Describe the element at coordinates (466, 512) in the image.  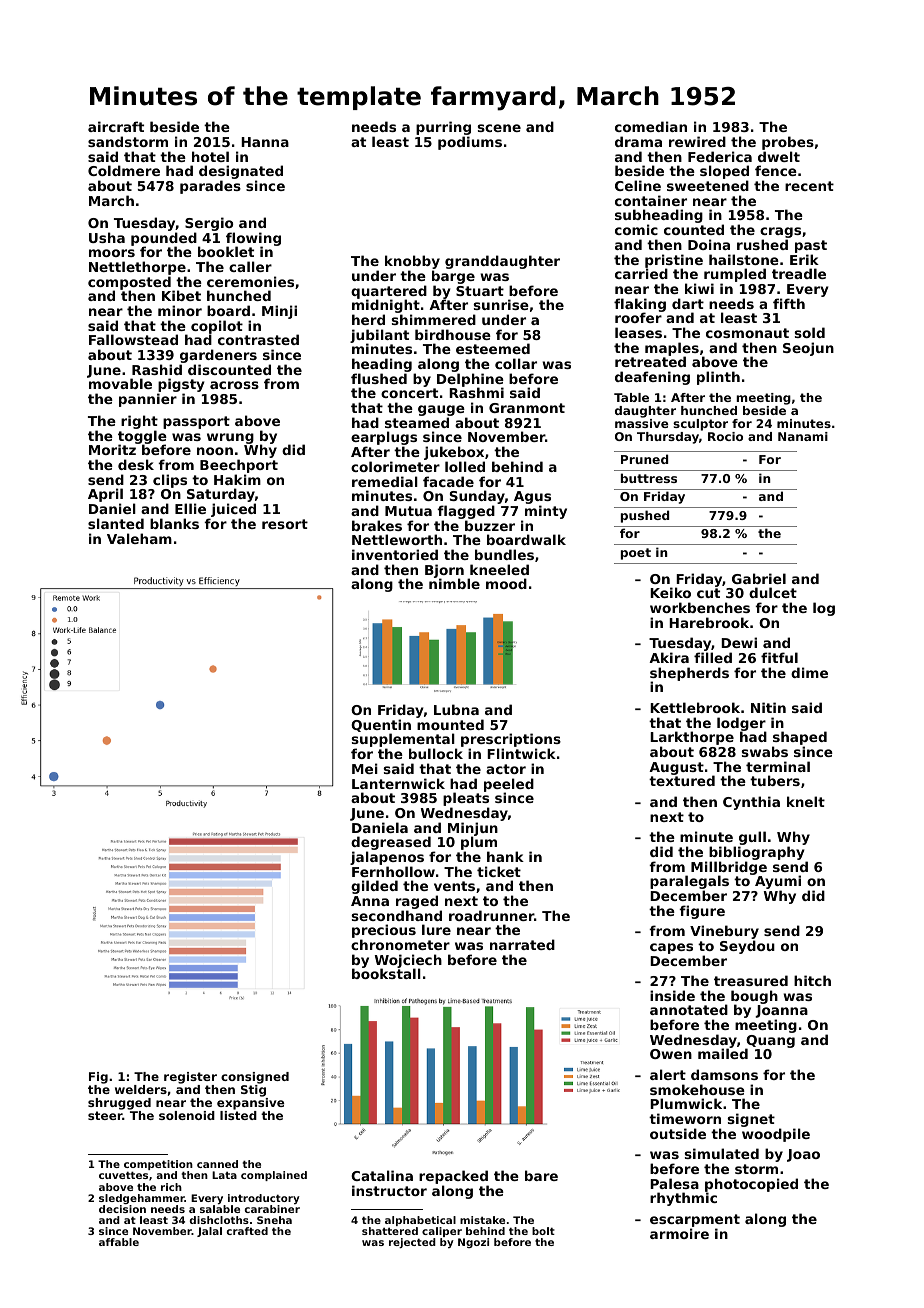
I see `flagged` at that location.
